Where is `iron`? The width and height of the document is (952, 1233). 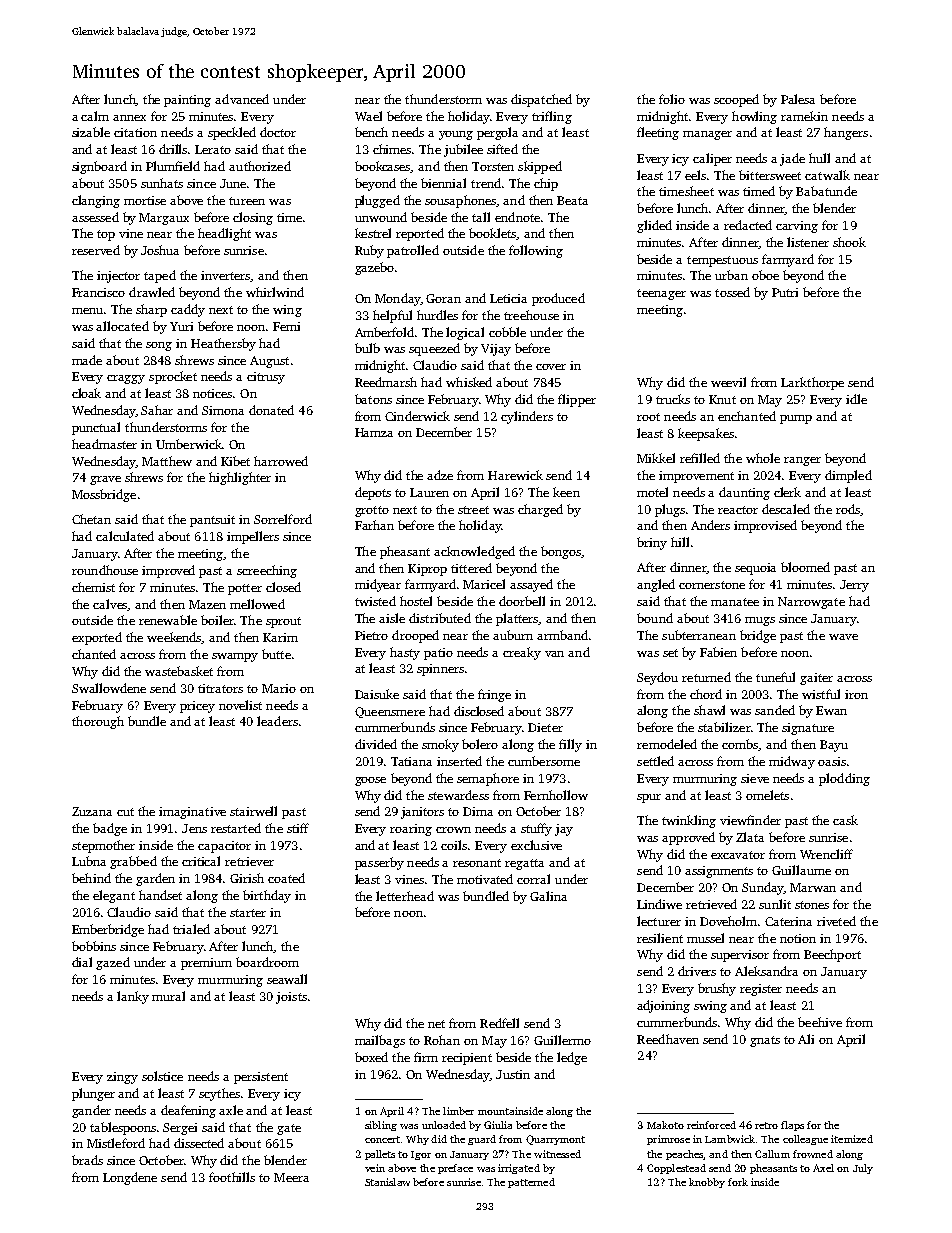 iron is located at coordinates (856, 694).
